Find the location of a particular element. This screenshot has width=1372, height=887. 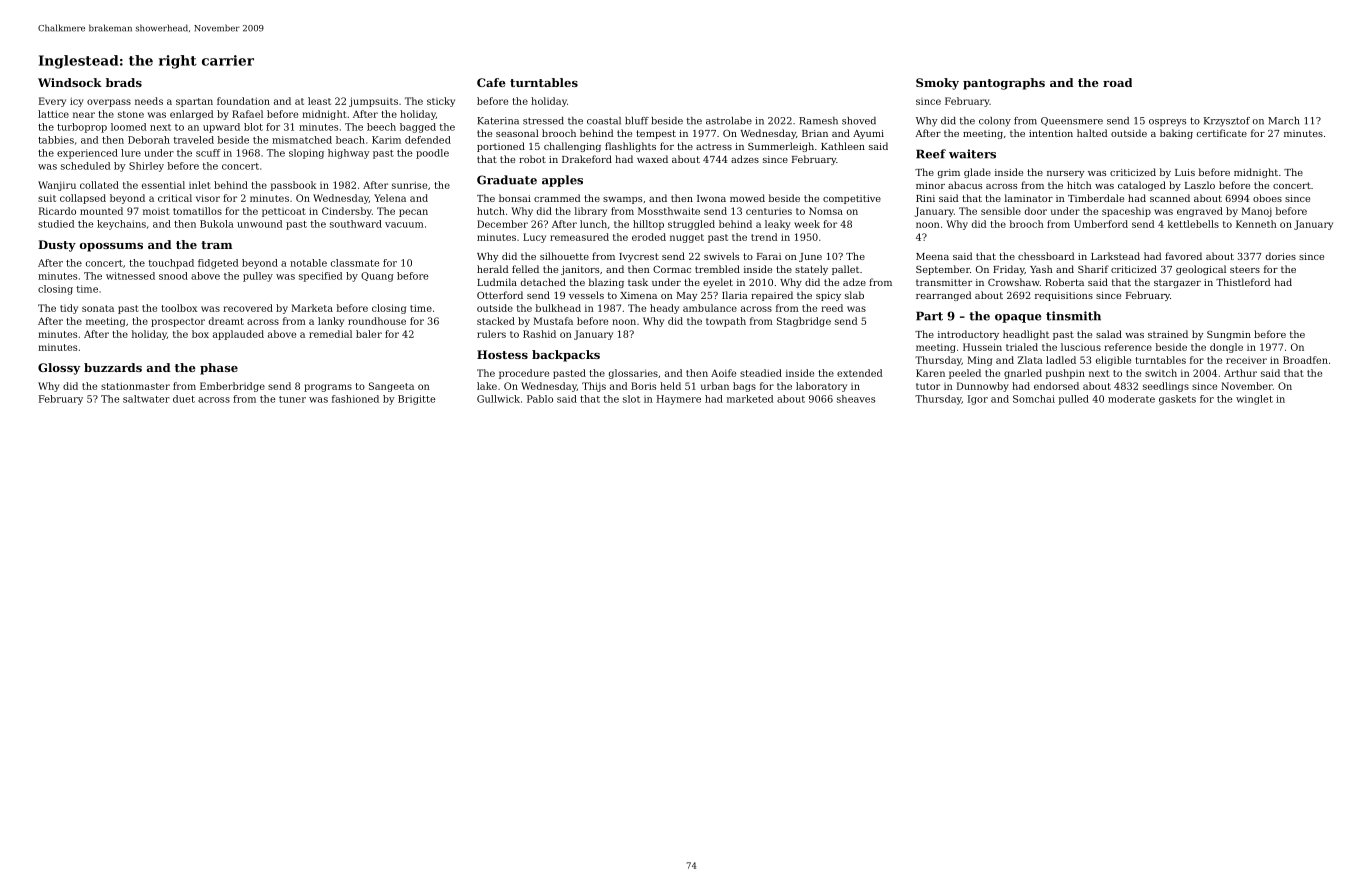

witnessed is located at coordinates (130, 276).
